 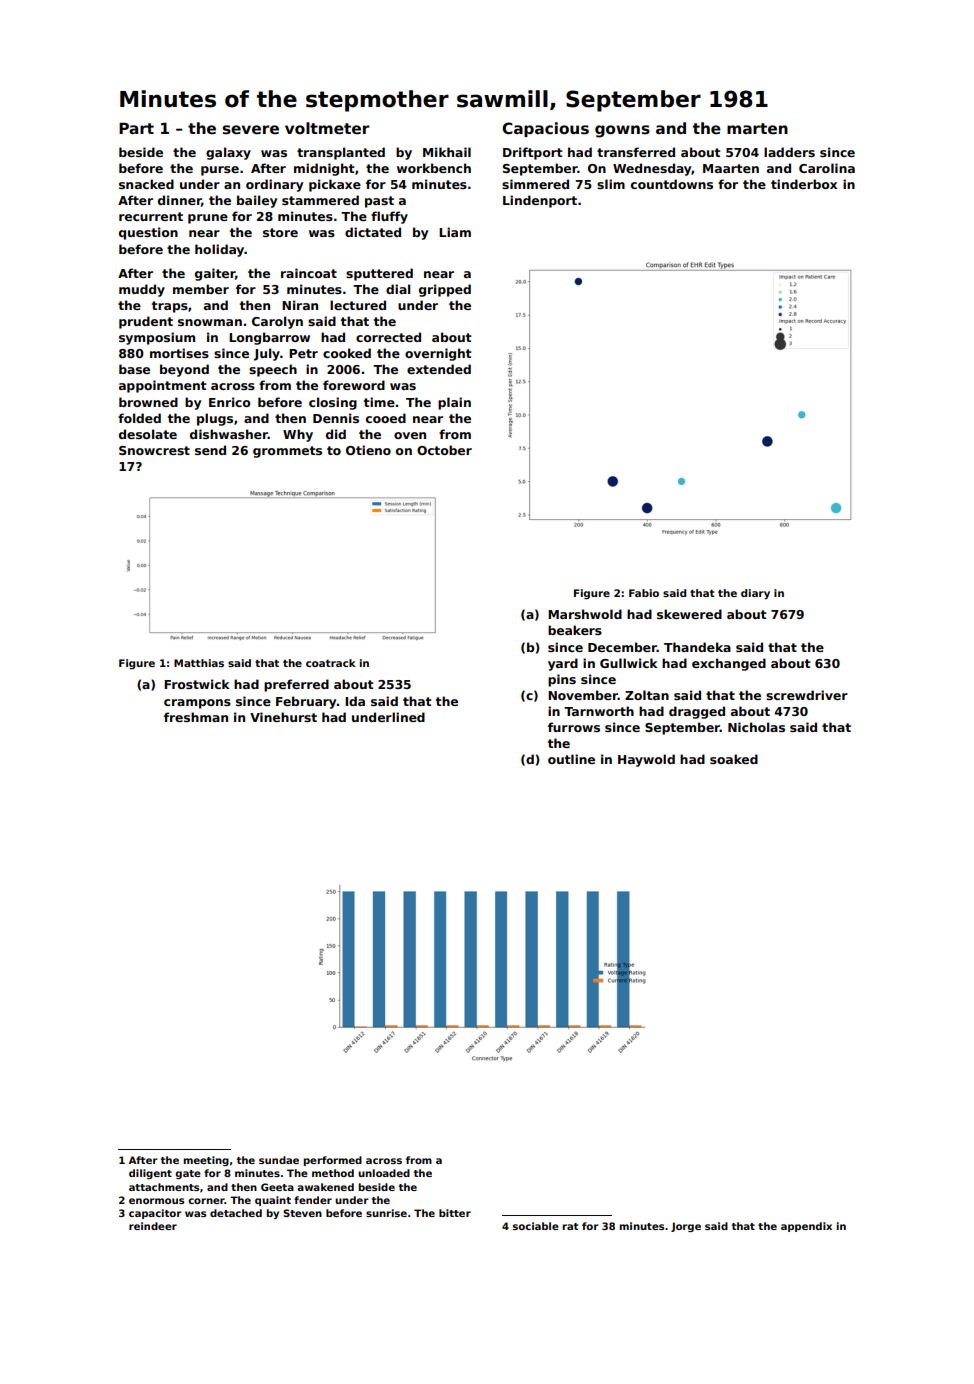 I want to click on Vinehurst, so click(x=283, y=717).
